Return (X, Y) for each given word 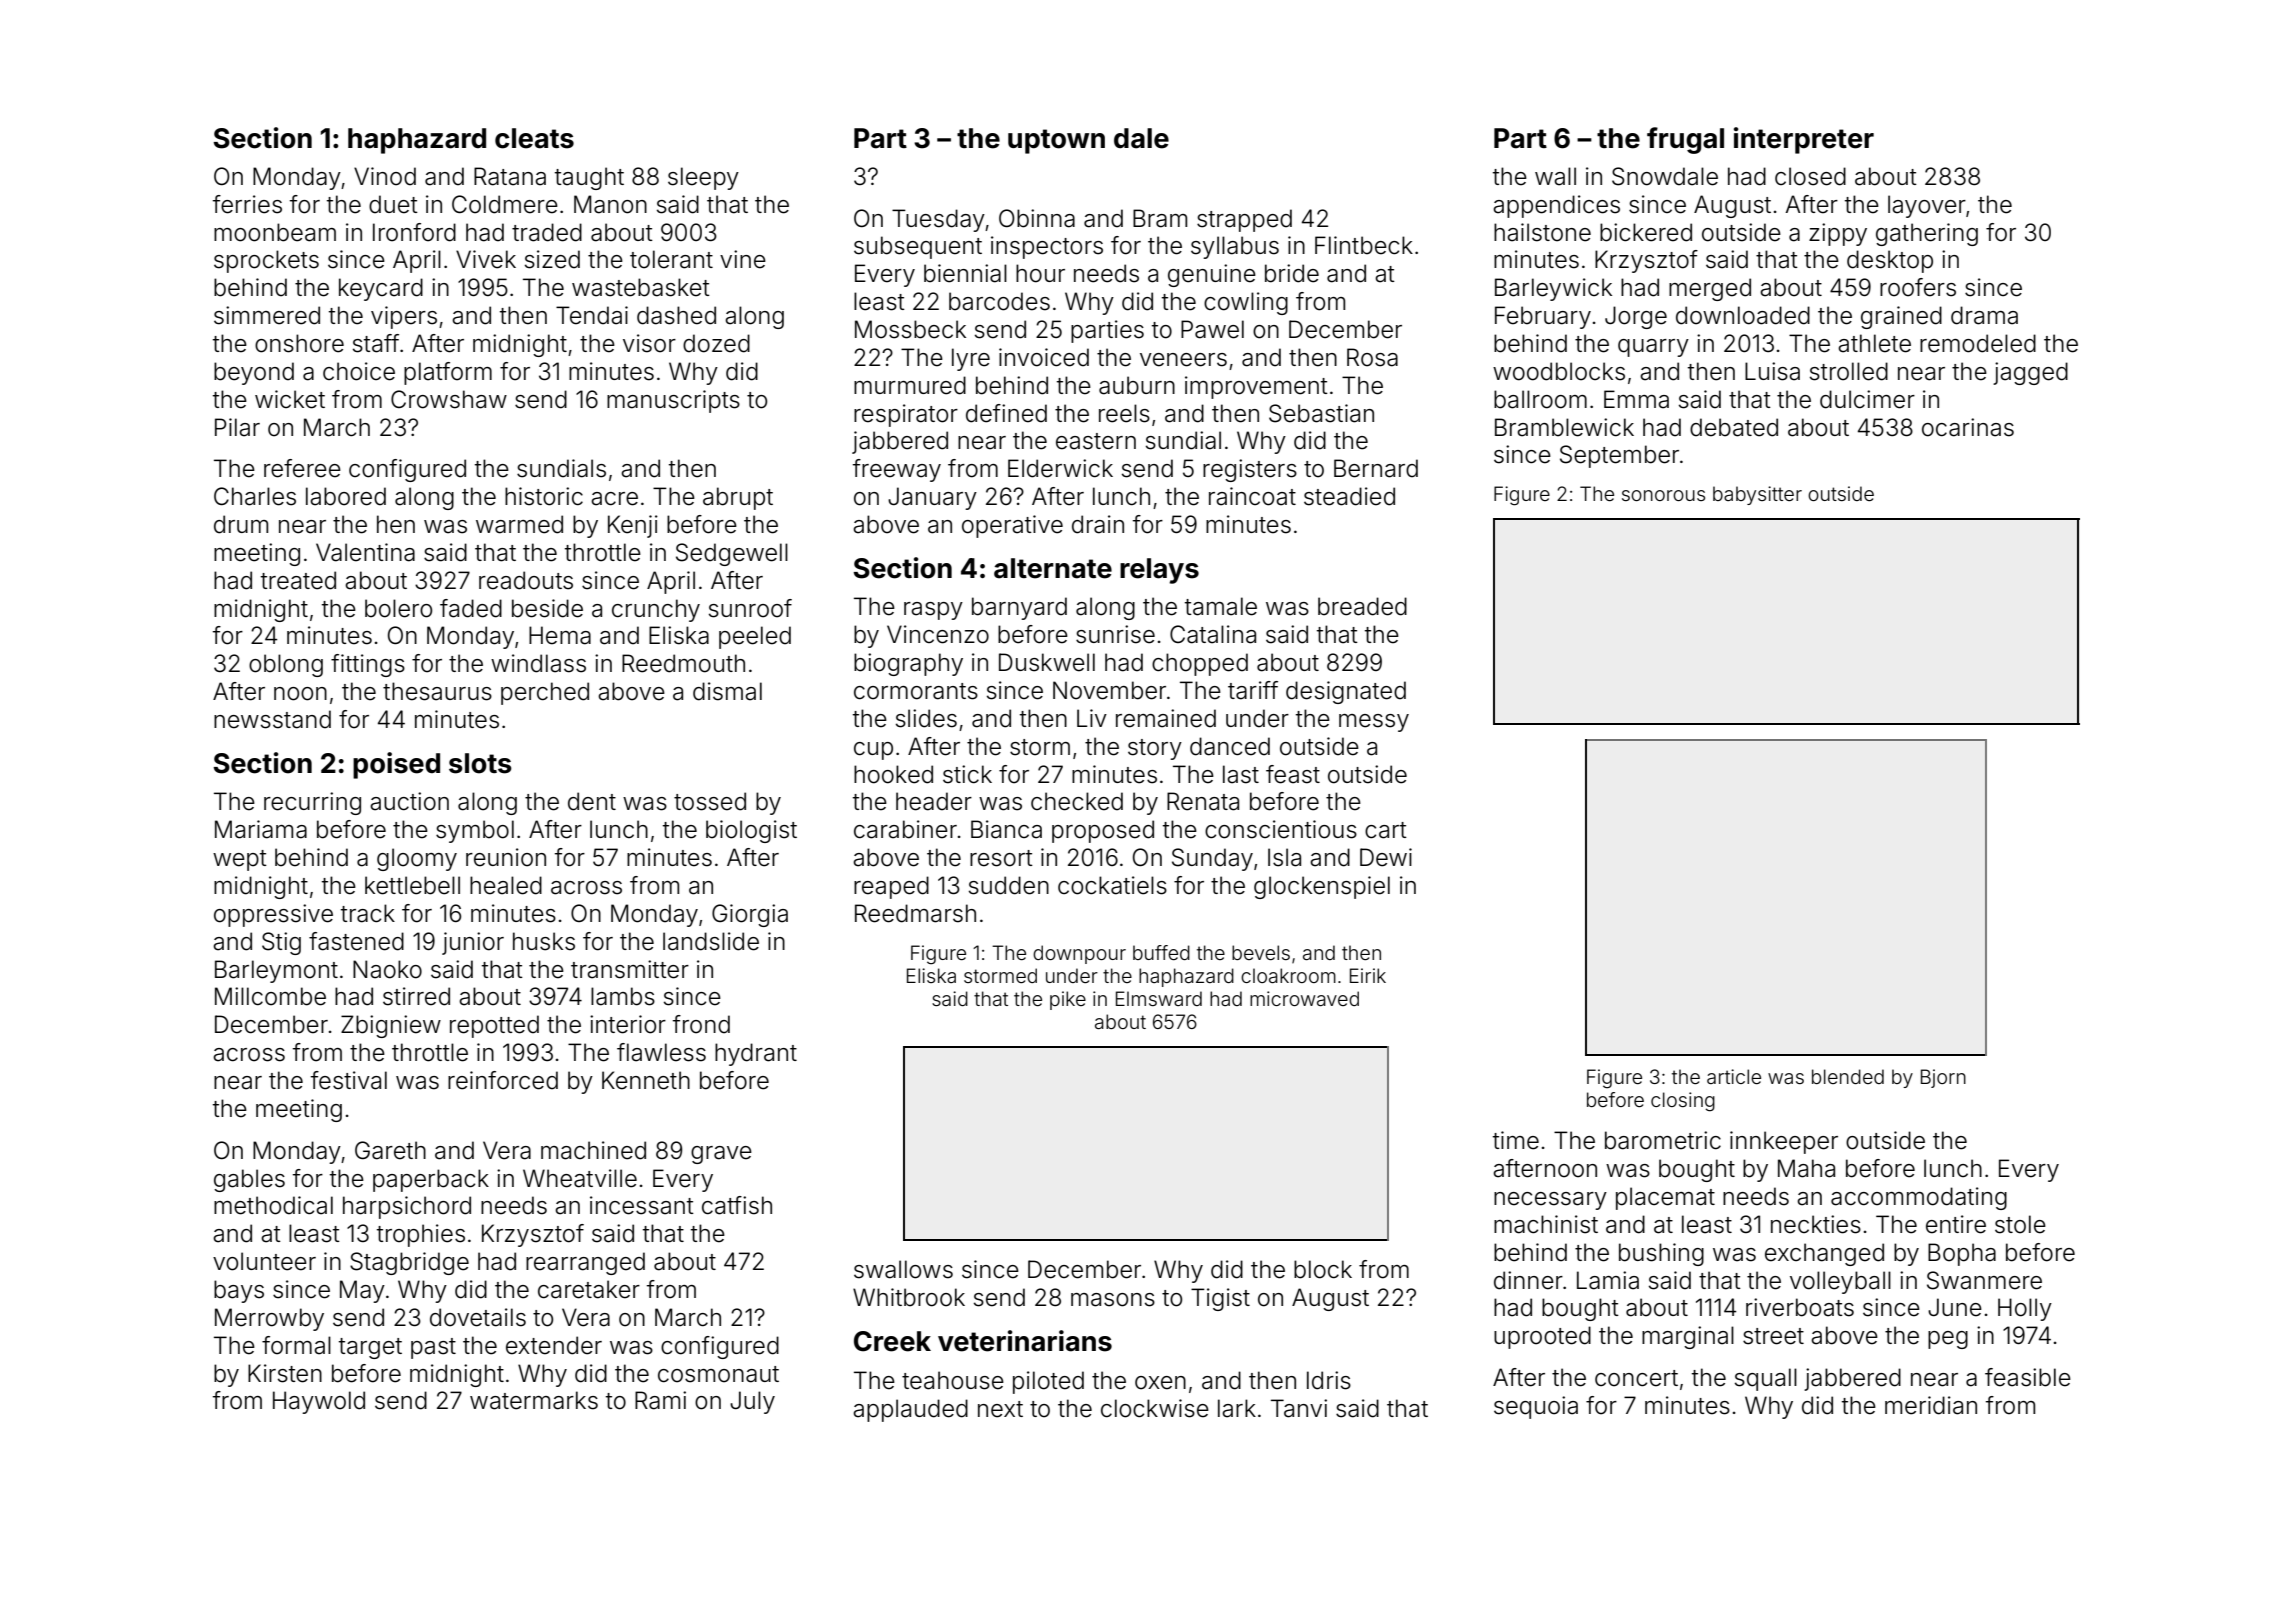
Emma (1636, 399)
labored (346, 496)
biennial (965, 273)
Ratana (510, 176)
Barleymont (276, 971)
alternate (1053, 568)
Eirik (1368, 975)
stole (2020, 1224)
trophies (421, 1235)
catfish (737, 1205)
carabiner (905, 829)
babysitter (1757, 495)
